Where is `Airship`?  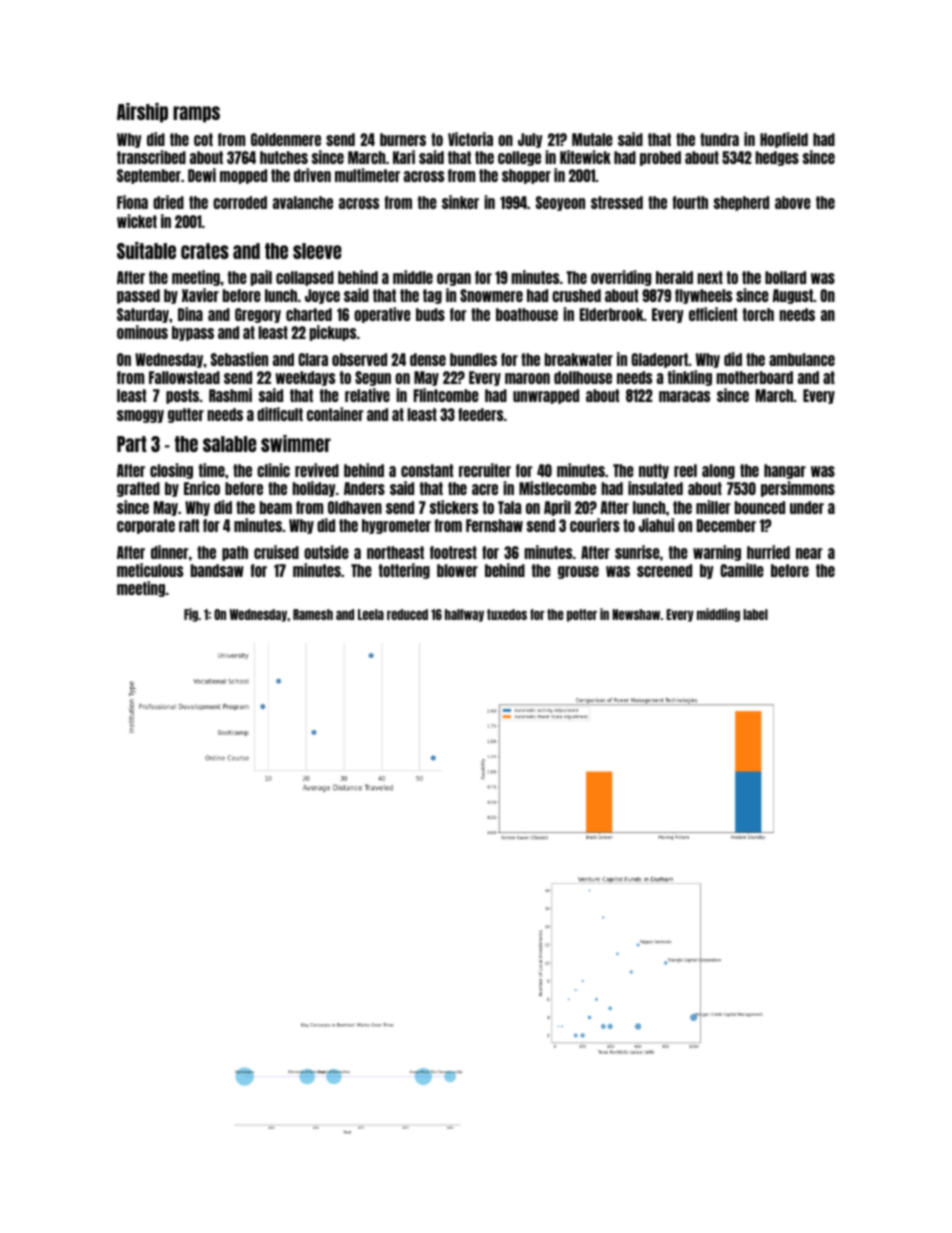 Airship is located at coordinates (142, 113).
